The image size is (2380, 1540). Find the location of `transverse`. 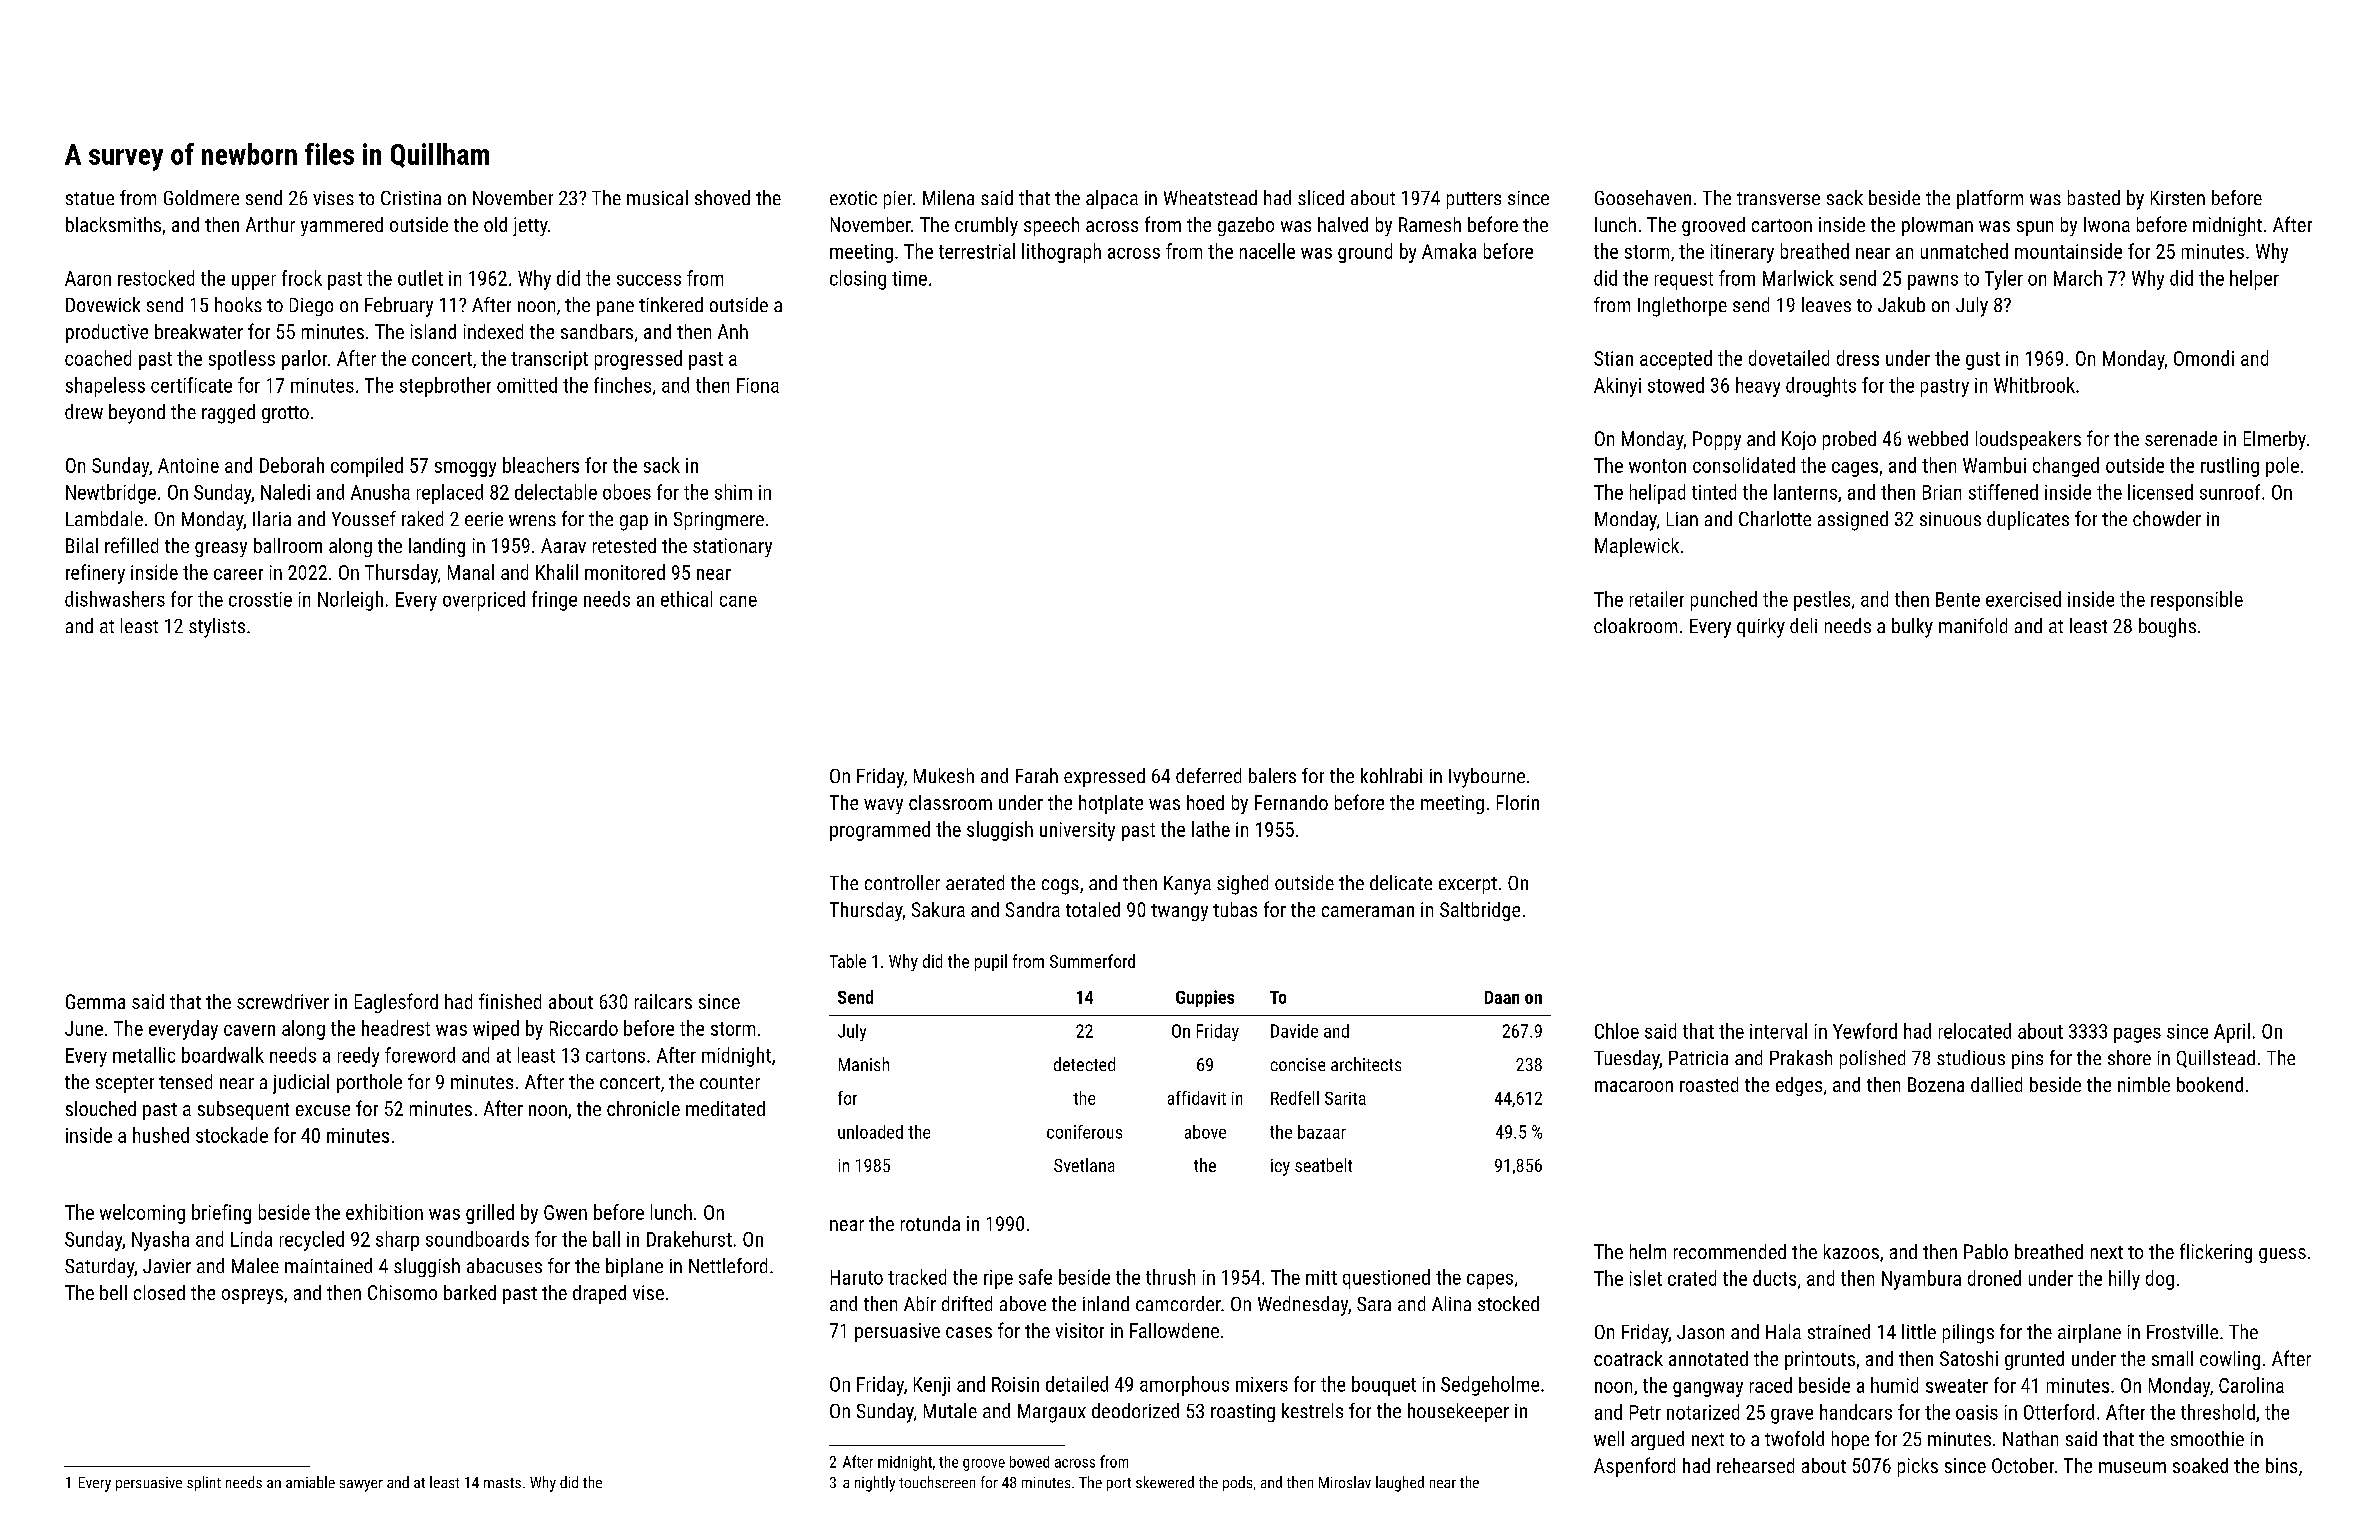

transverse is located at coordinates (1778, 198).
